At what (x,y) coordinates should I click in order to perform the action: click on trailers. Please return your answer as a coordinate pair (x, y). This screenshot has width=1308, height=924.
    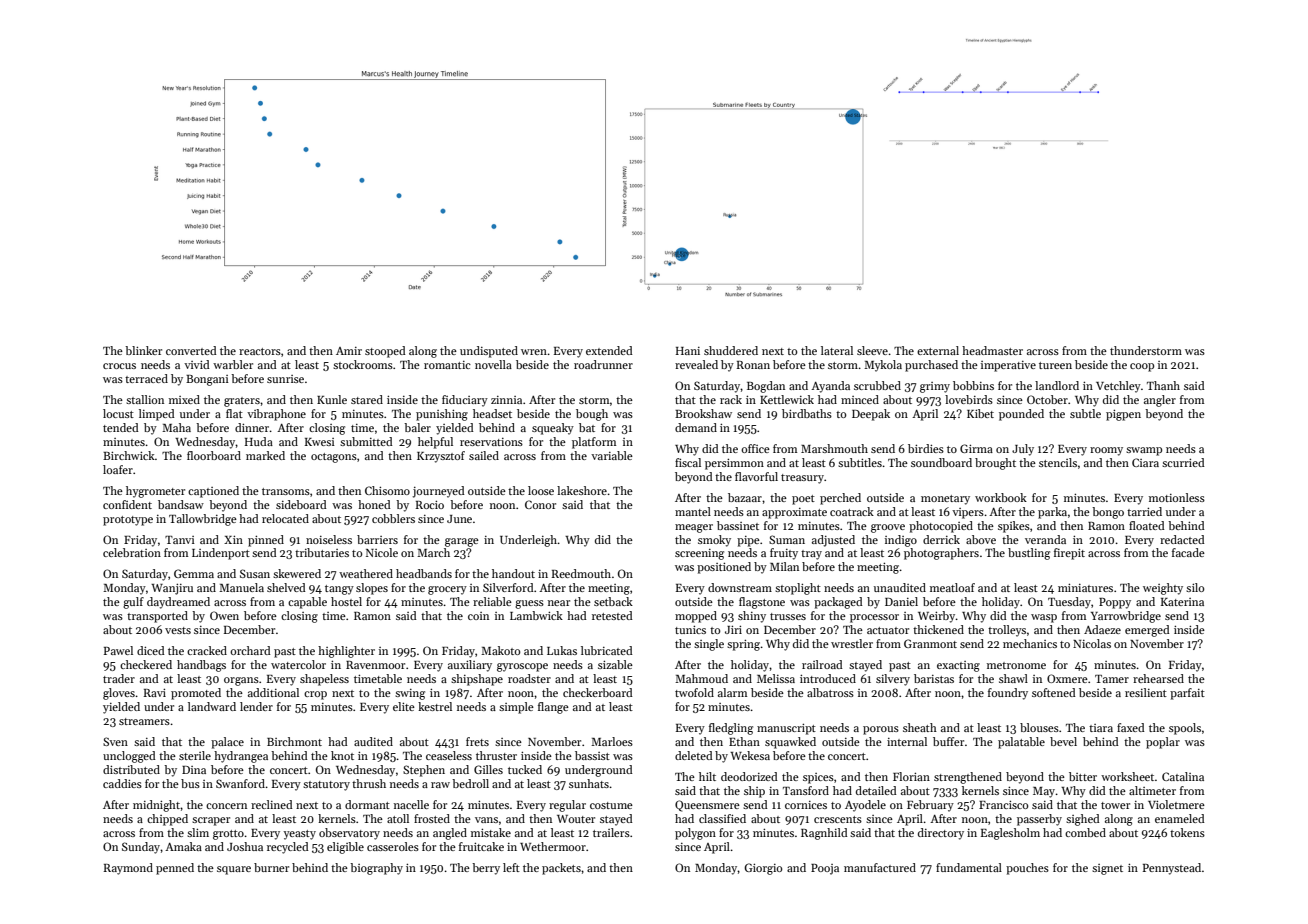
    Looking at the image, I should click on (611, 832).
